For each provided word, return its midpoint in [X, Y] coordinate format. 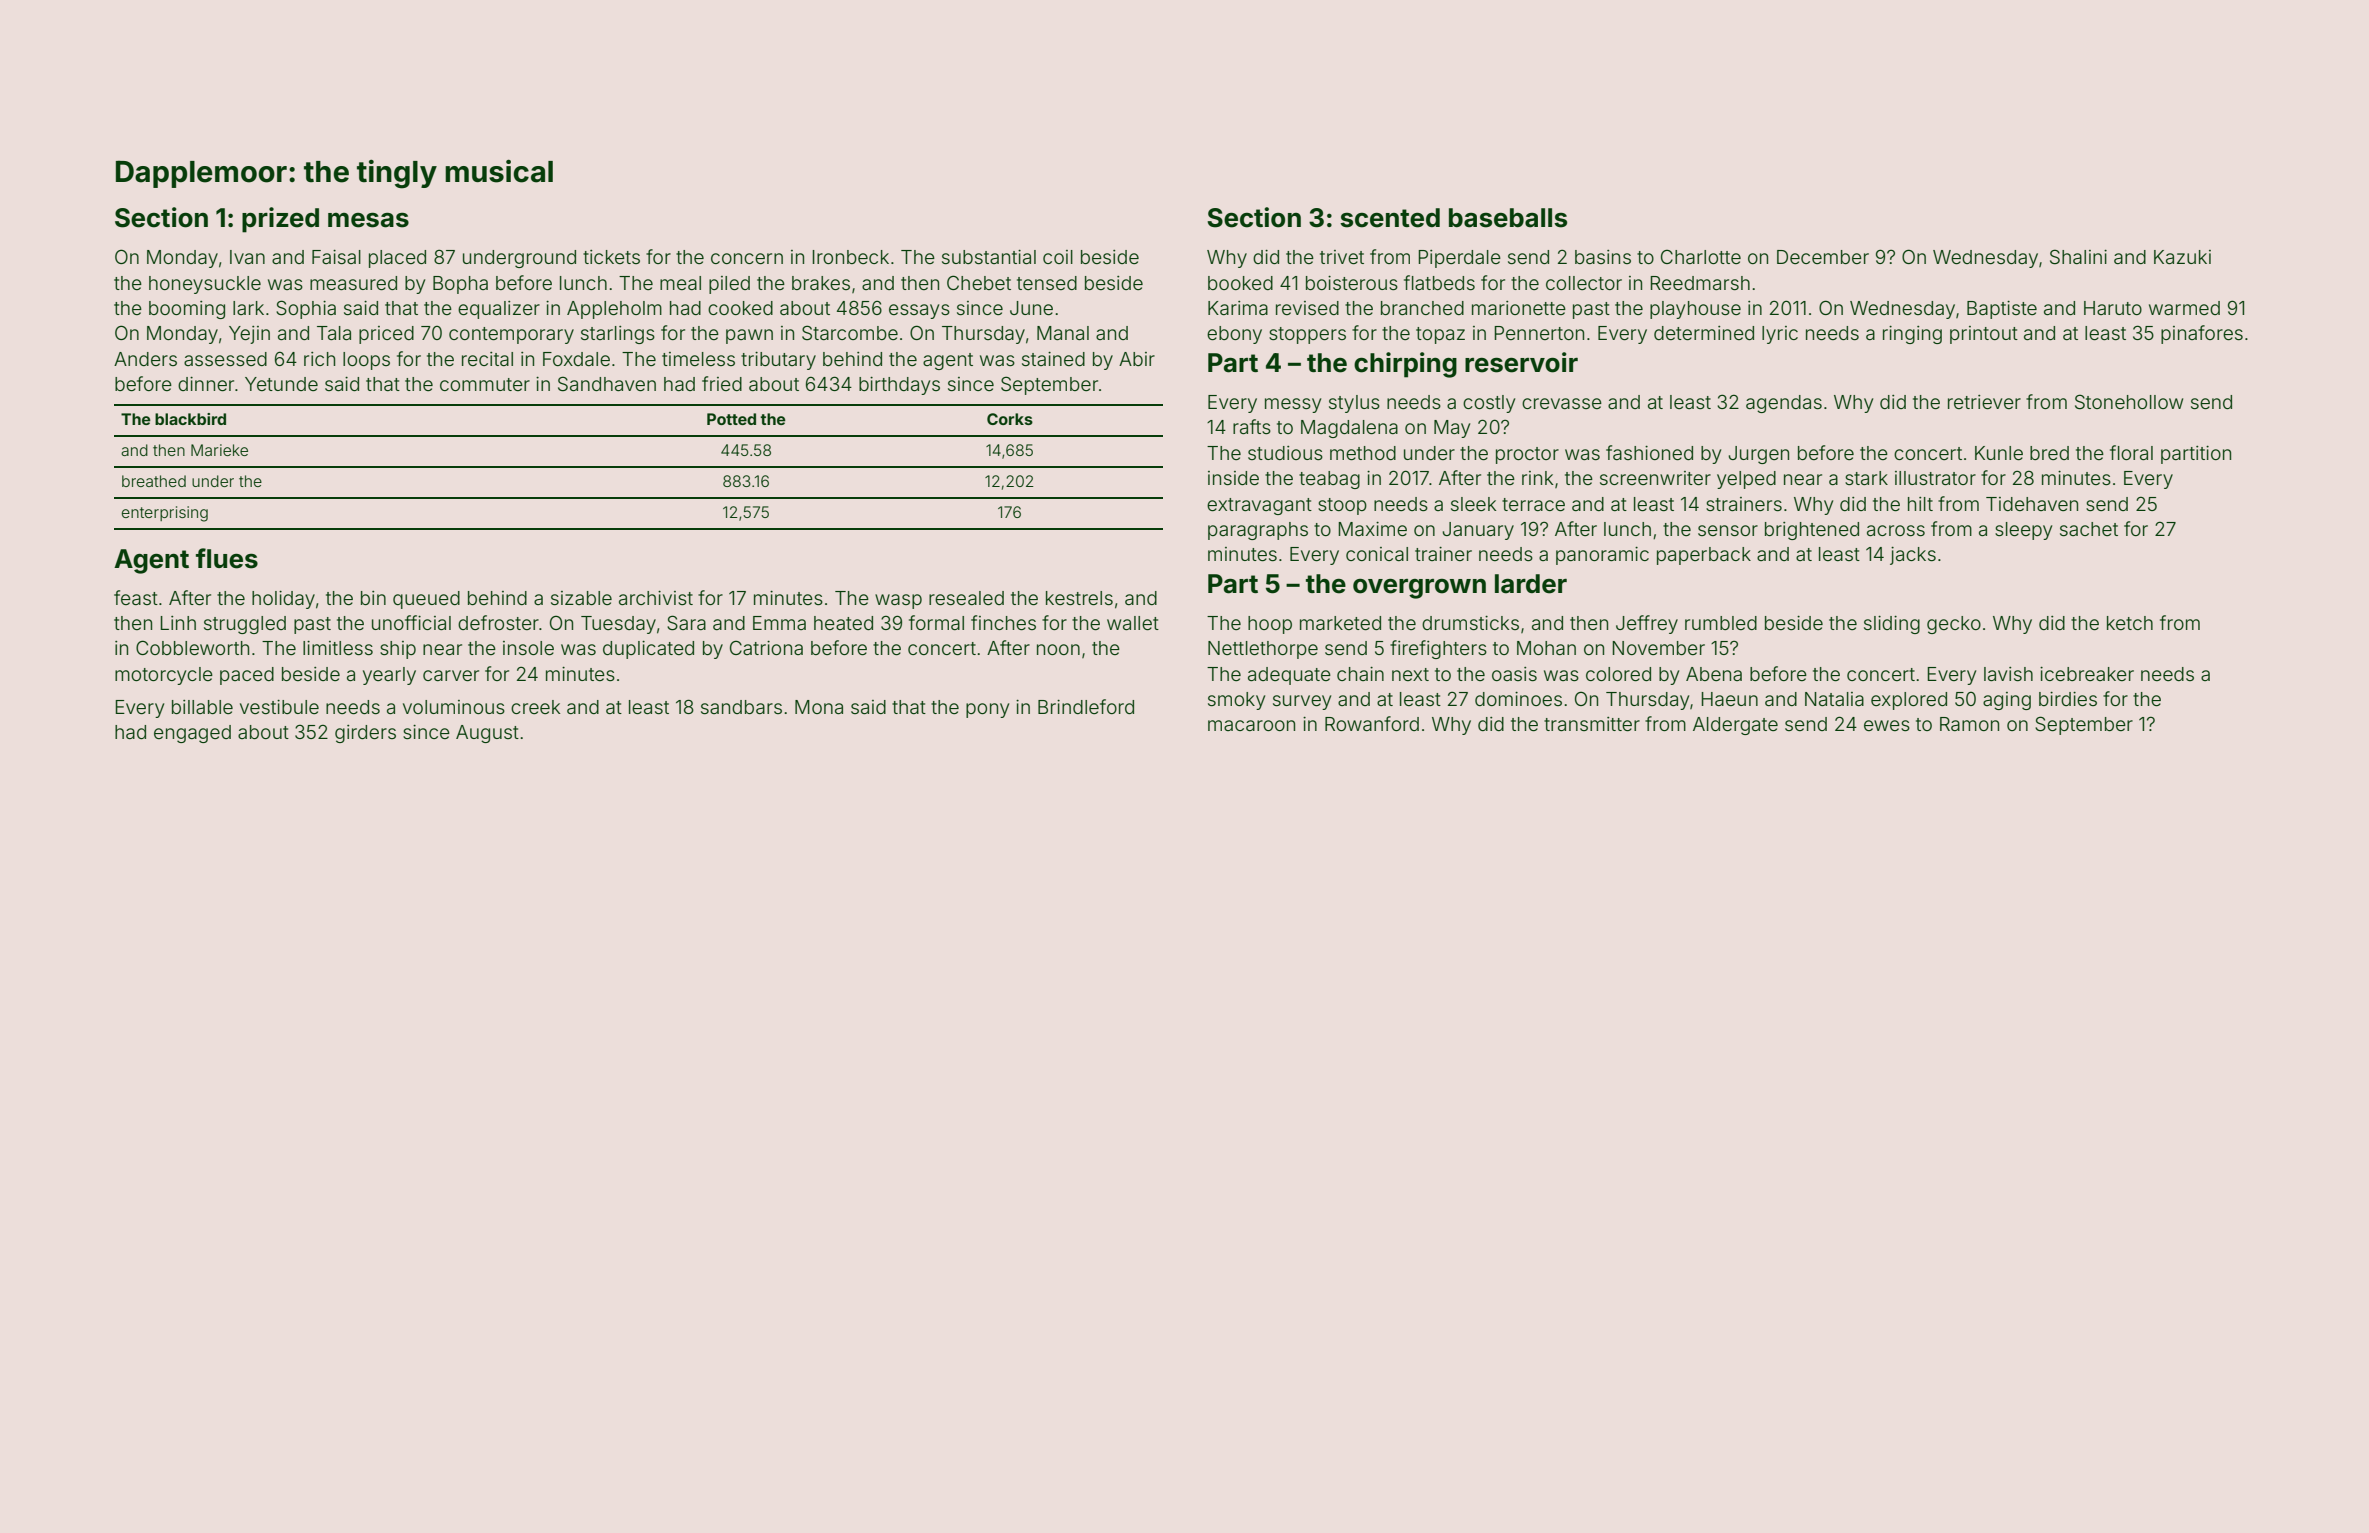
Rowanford [1372, 723]
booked [1240, 283]
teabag [1329, 480]
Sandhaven [607, 383]
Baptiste [2002, 310]
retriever [1984, 402]
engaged [192, 734]
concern [747, 258]
